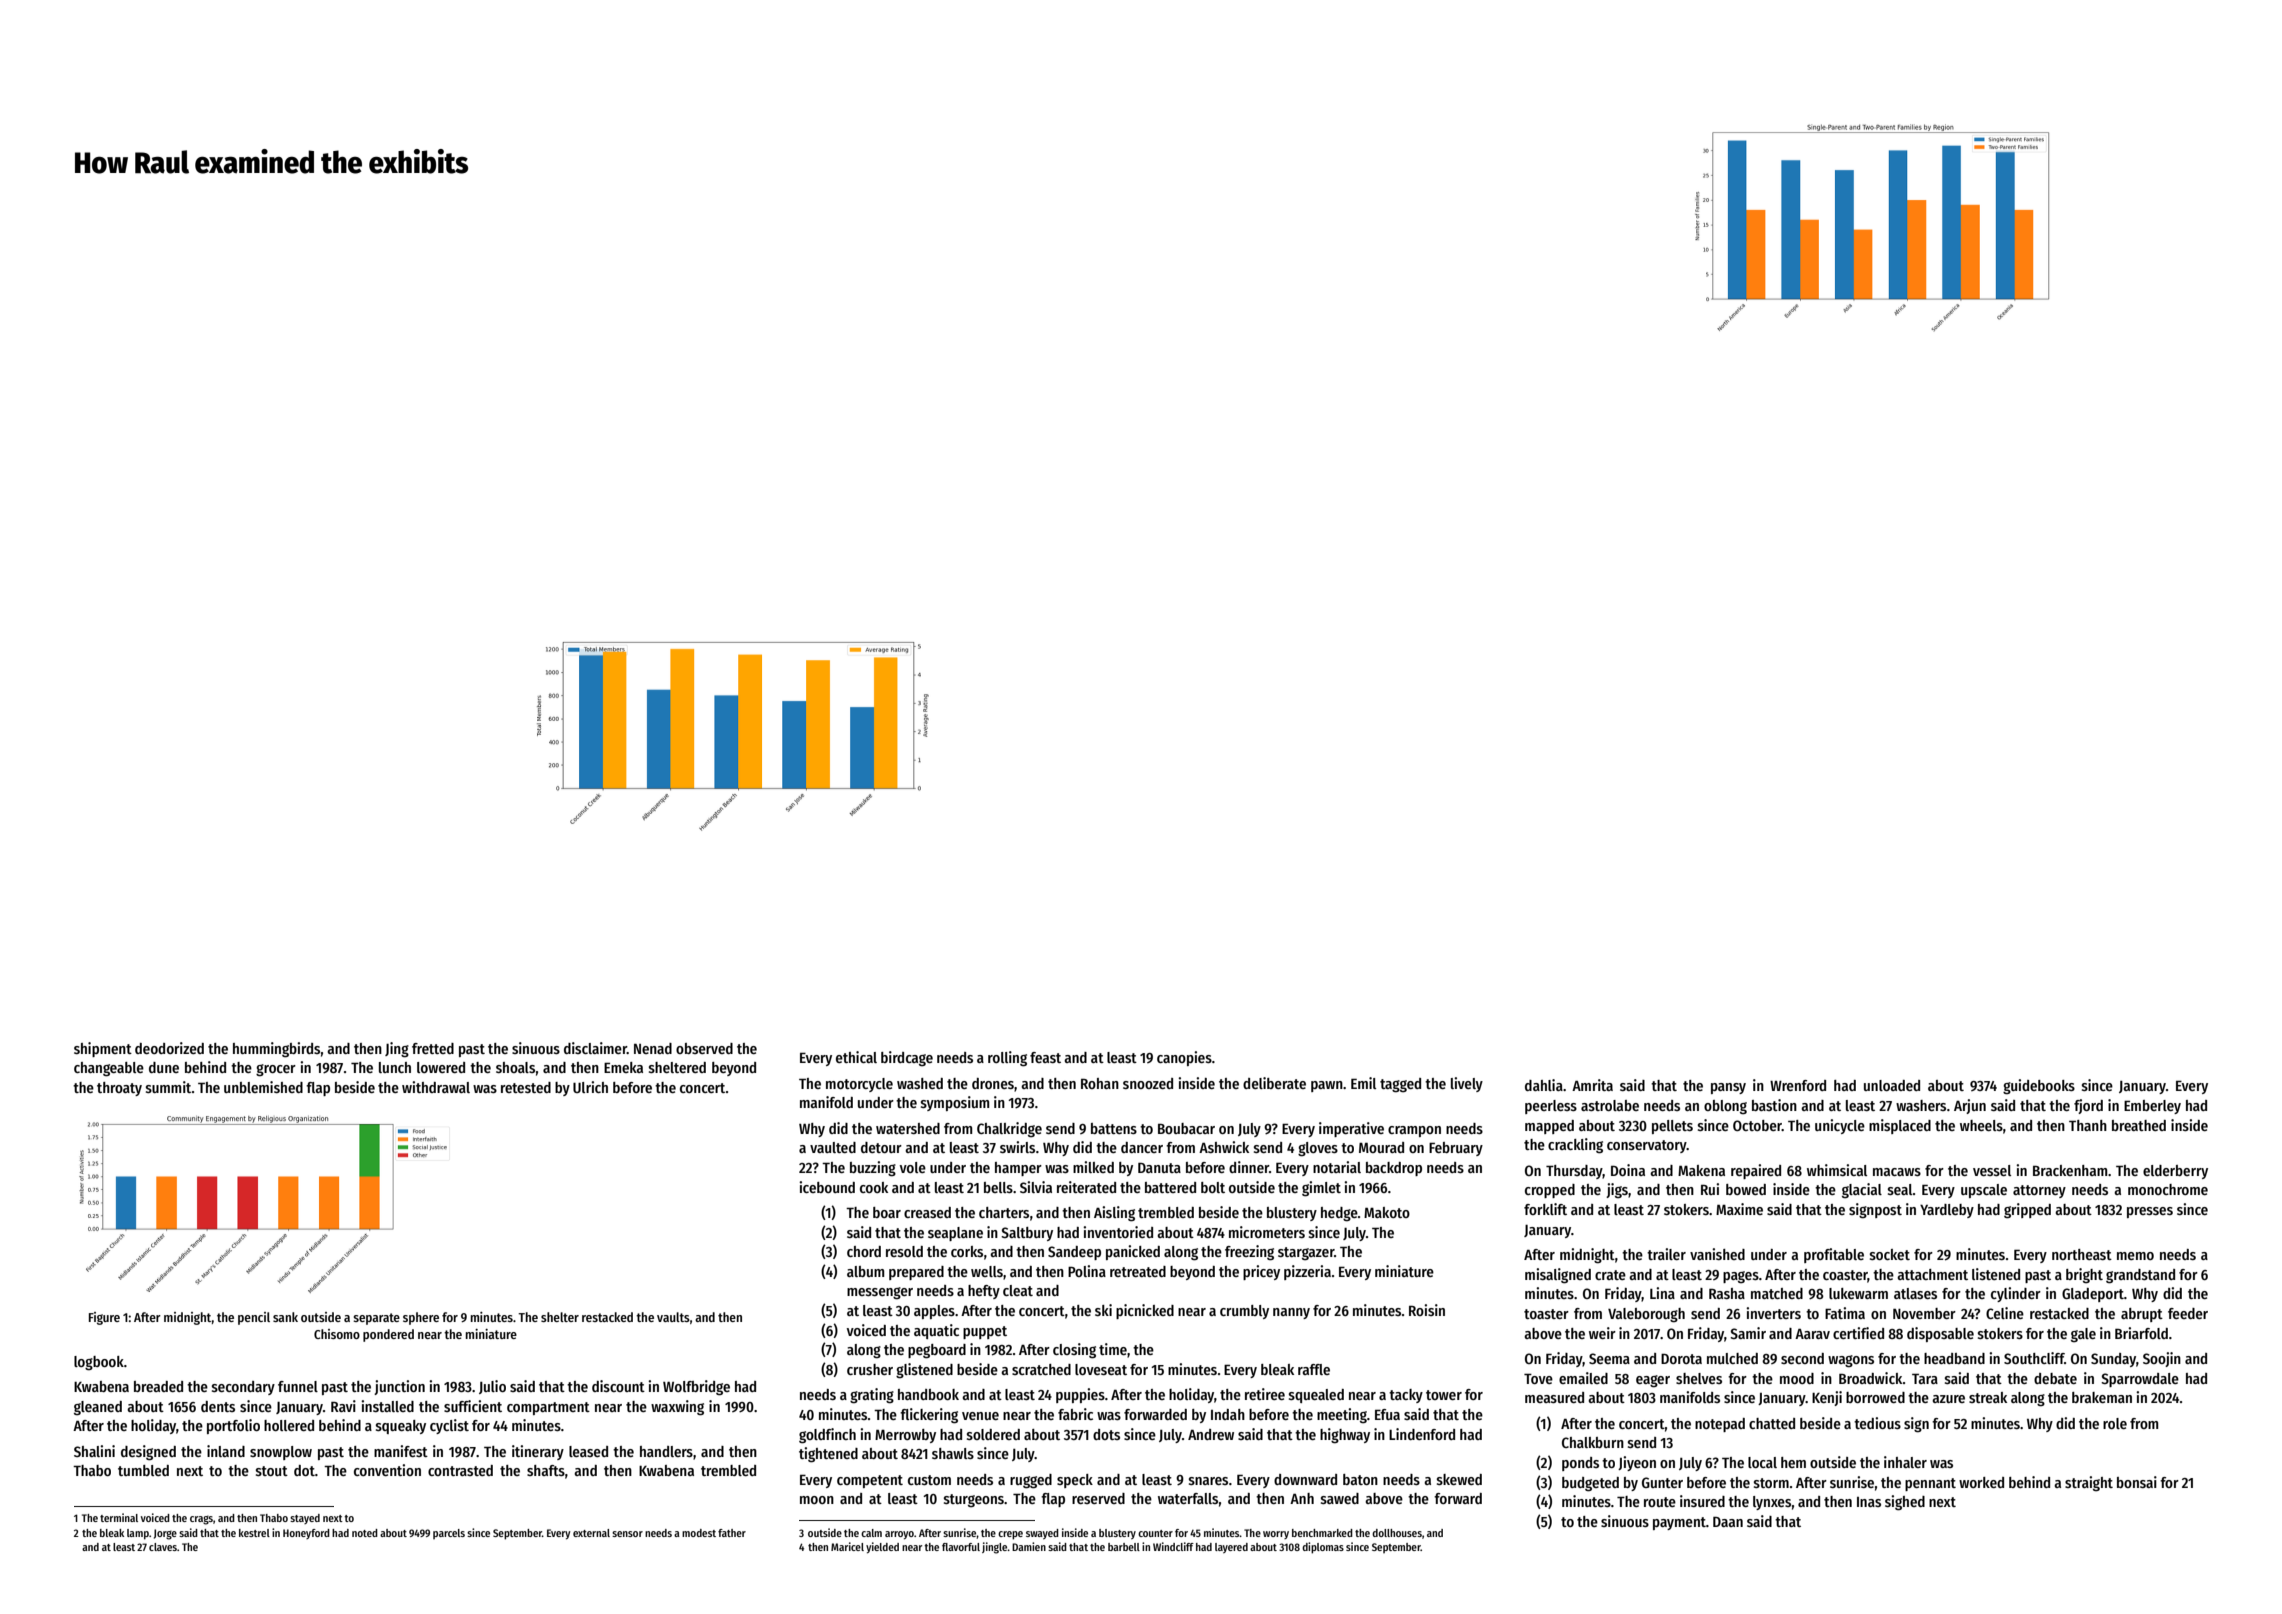  What do you see at coordinates (2039, 1087) in the screenshot?
I see `guidebooks` at bounding box center [2039, 1087].
